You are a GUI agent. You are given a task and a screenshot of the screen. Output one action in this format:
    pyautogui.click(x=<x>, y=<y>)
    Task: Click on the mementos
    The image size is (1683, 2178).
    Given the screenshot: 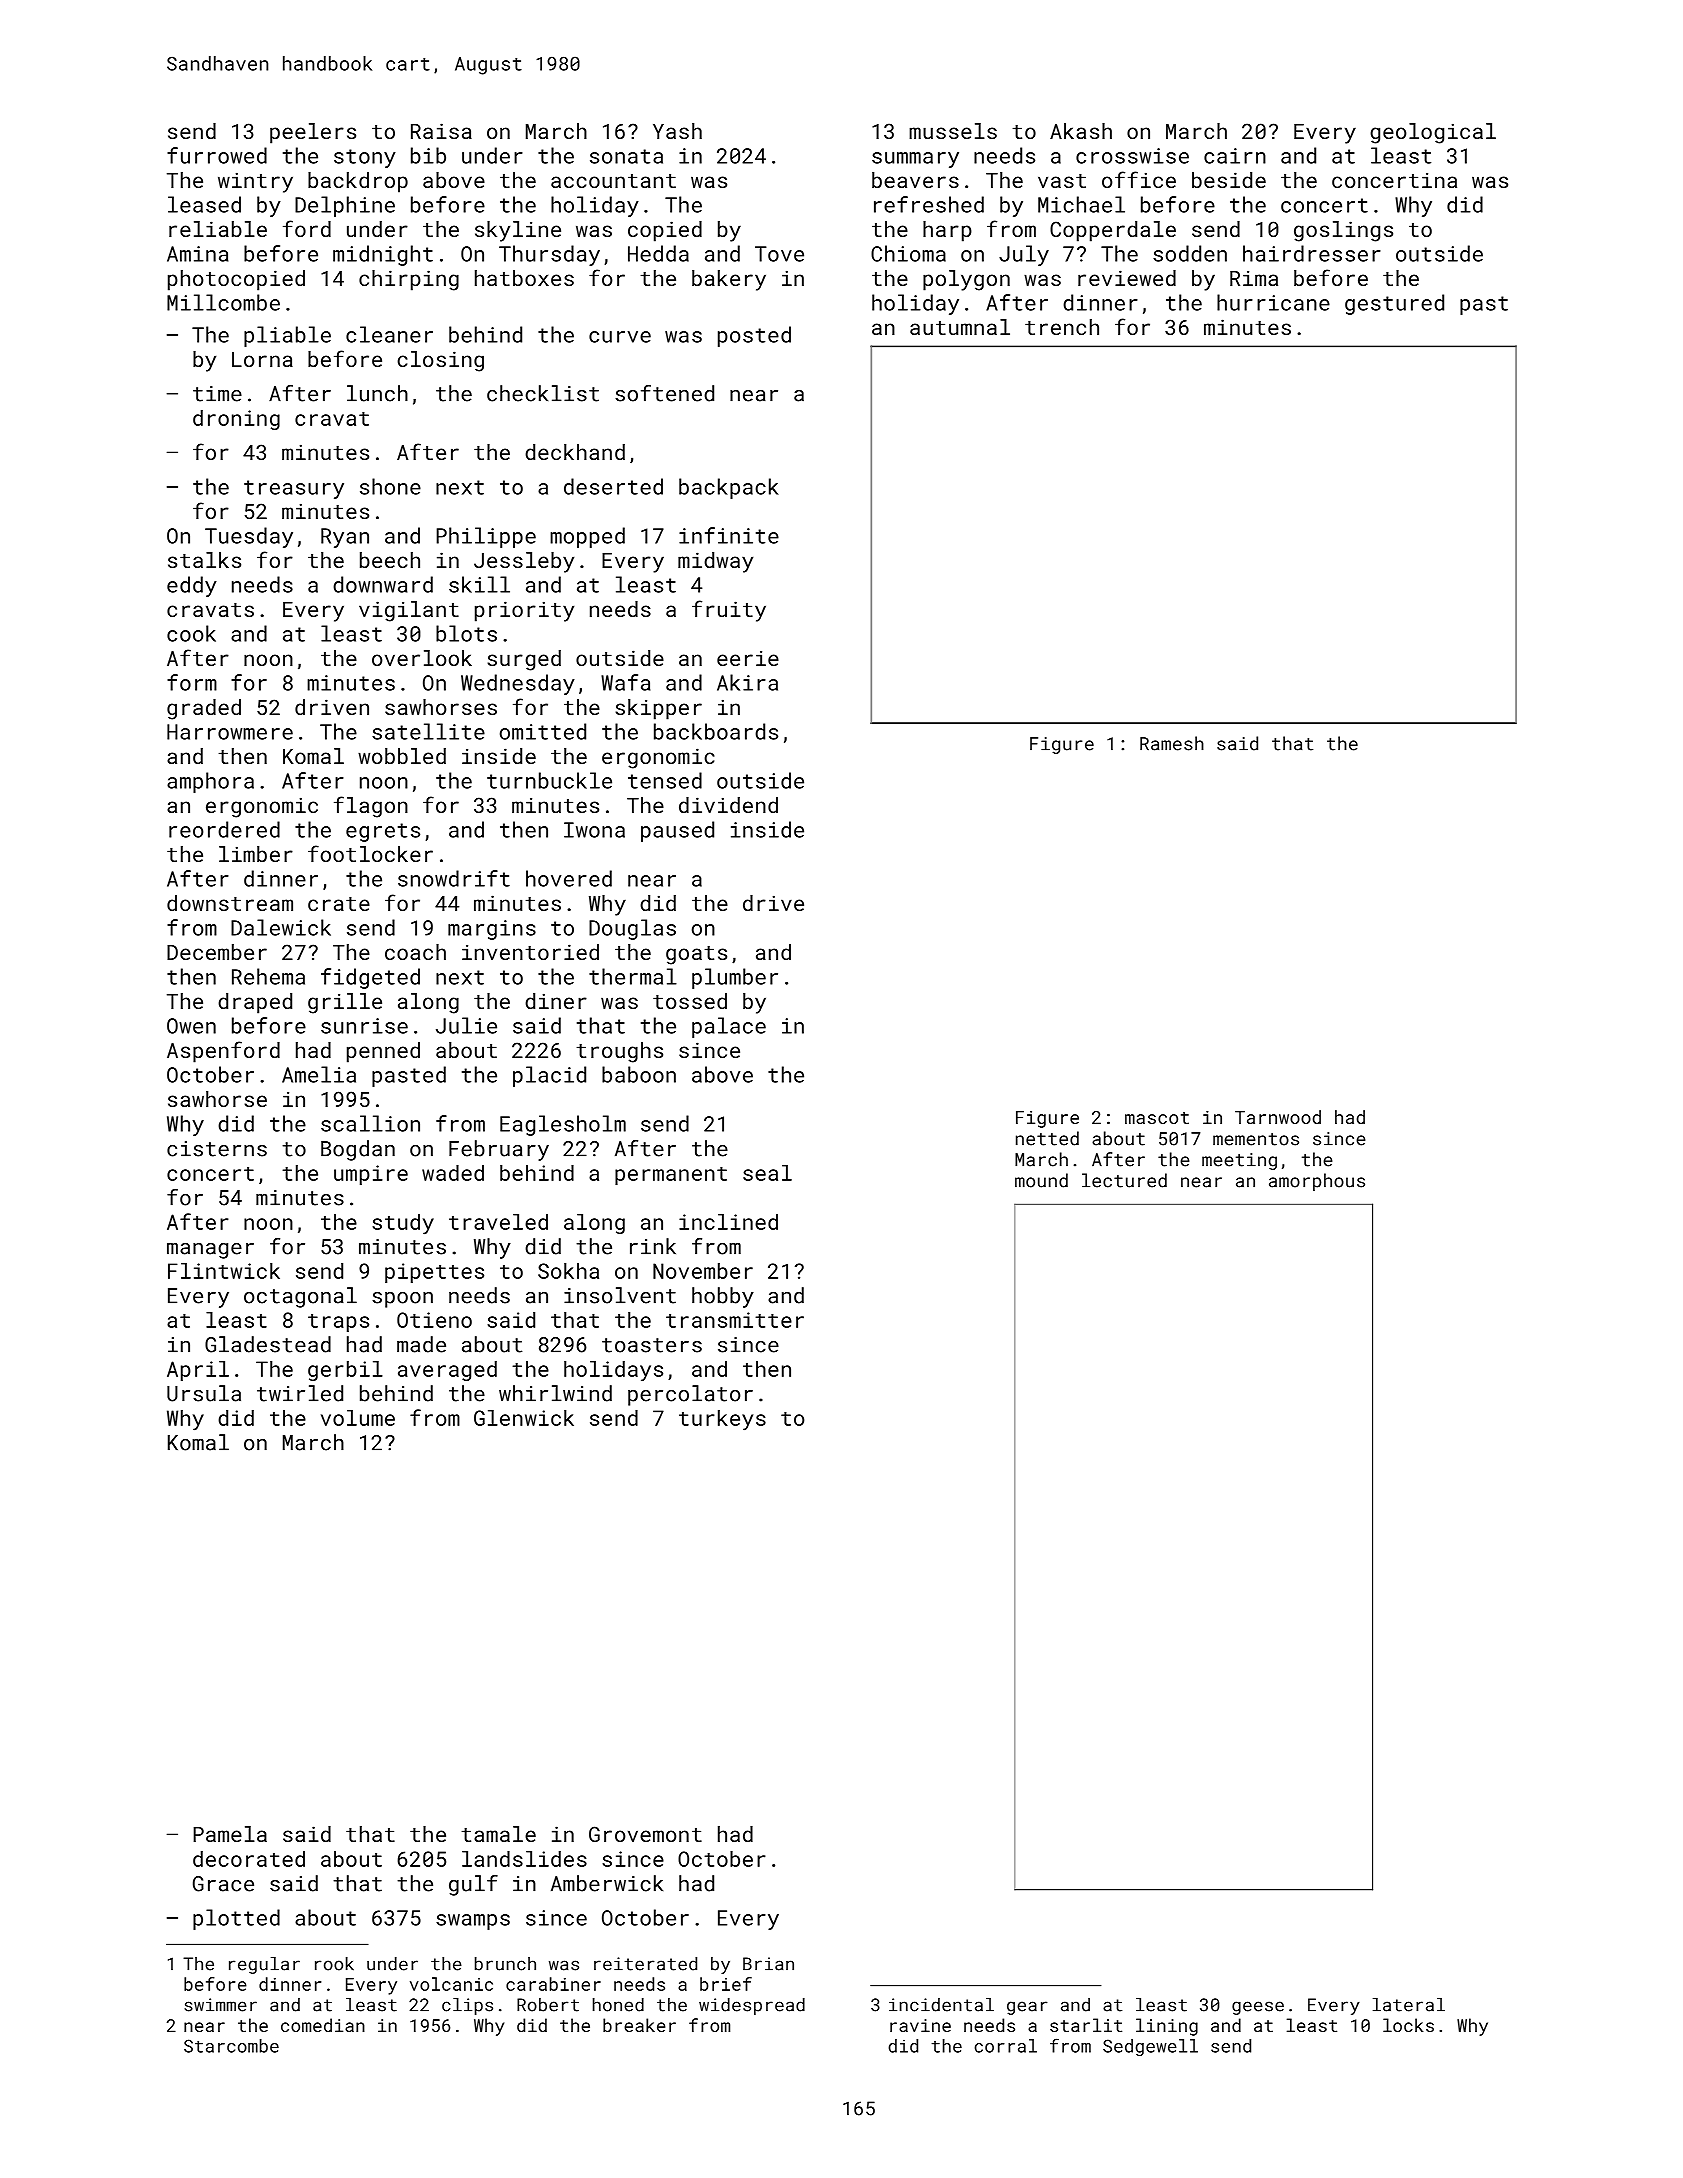 What is the action you would take?
    pyautogui.click(x=1256, y=1139)
